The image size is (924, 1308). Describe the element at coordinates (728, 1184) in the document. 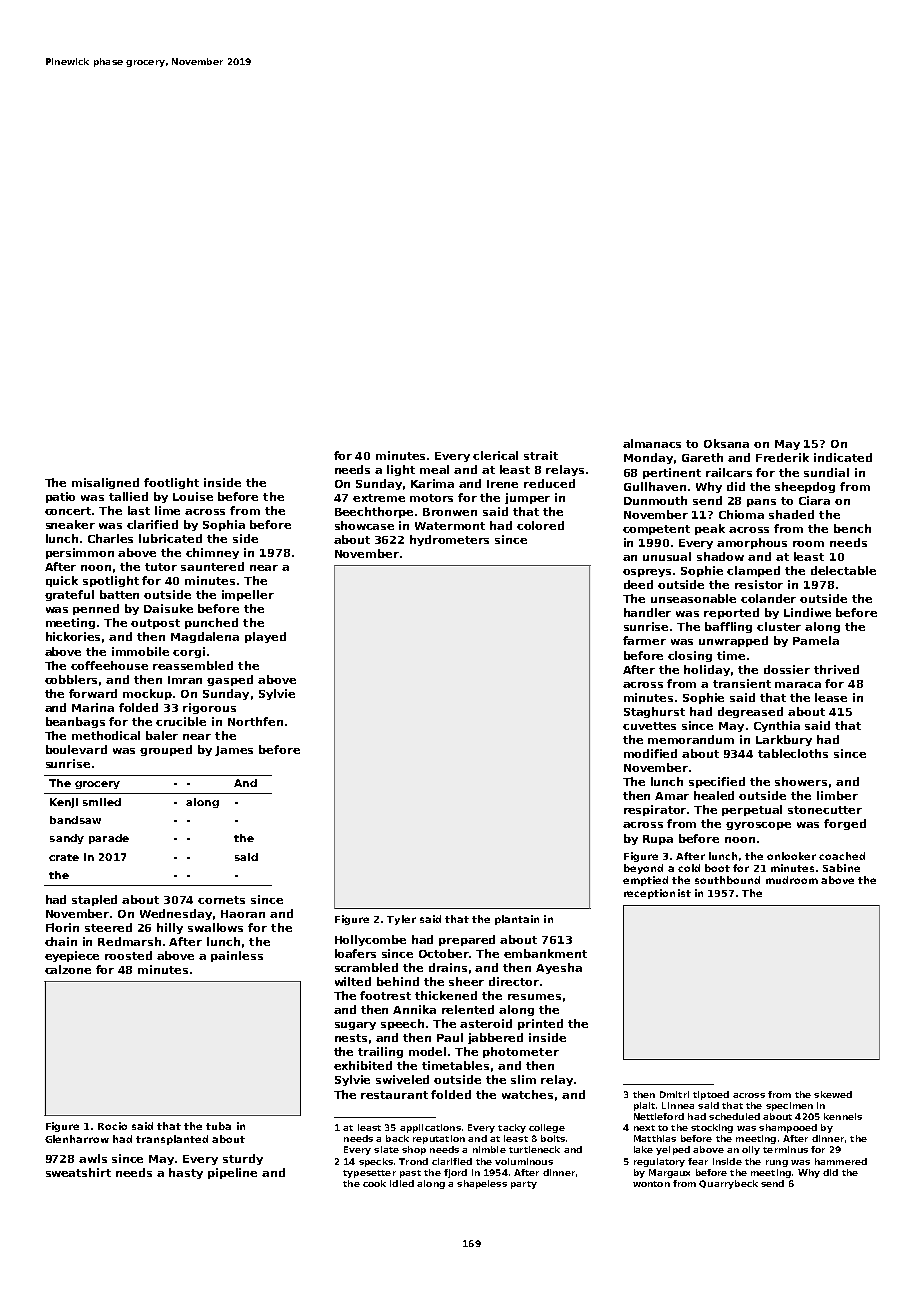

I see `Quarrybeck` at that location.
